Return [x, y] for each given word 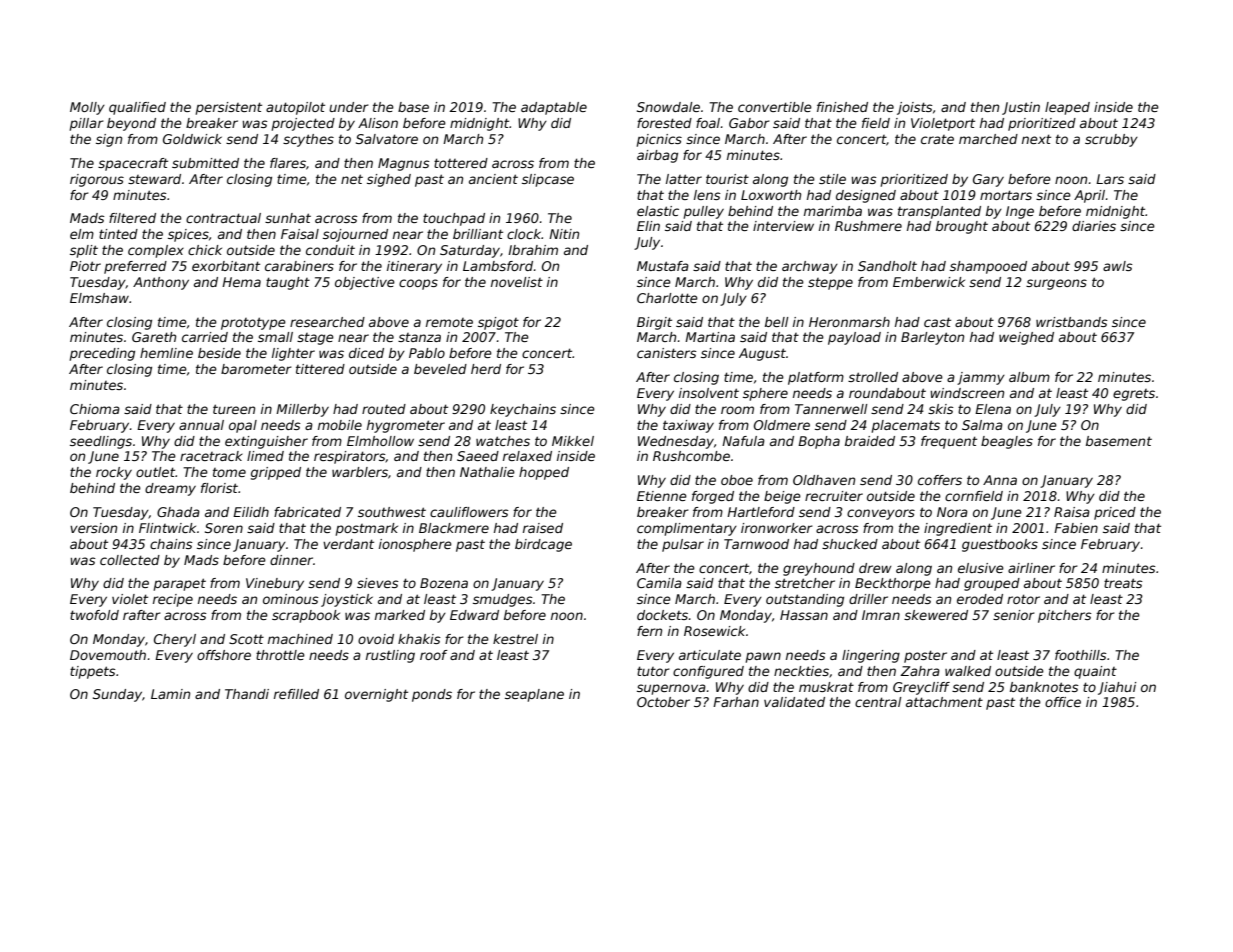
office [1063, 702]
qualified [137, 108]
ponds [432, 695]
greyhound [819, 569]
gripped [276, 473]
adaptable [554, 108]
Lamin [170, 694]
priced [1115, 513]
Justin [1021, 108]
